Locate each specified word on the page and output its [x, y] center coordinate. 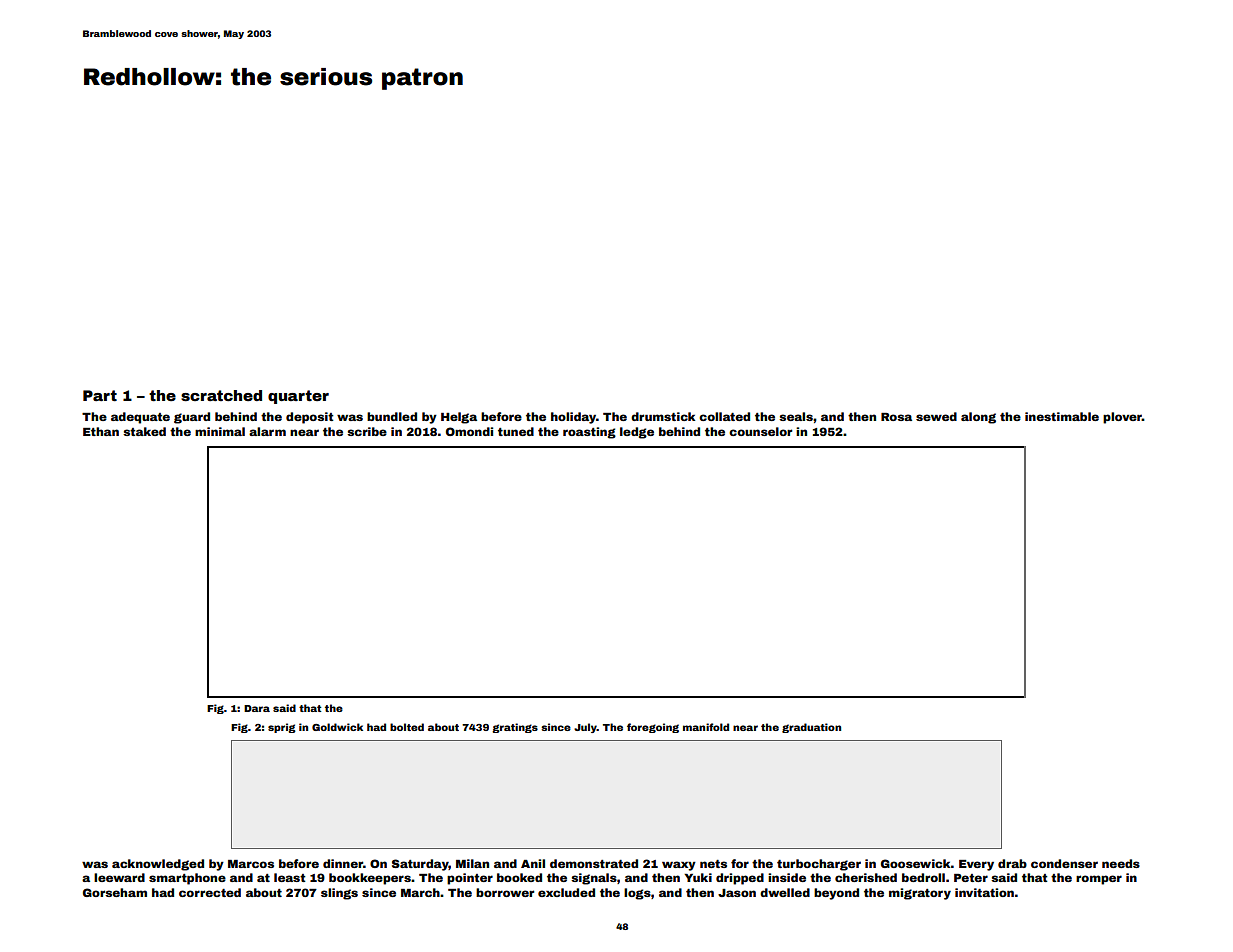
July [585, 728]
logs [637, 894]
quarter [298, 397]
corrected [210, 892]
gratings [515, 728]
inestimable [1062, 416]
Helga [459, 418]
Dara [257, 708]
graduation [811, 728]
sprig [282, 728]
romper [1099, 880]
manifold [706, 727]
